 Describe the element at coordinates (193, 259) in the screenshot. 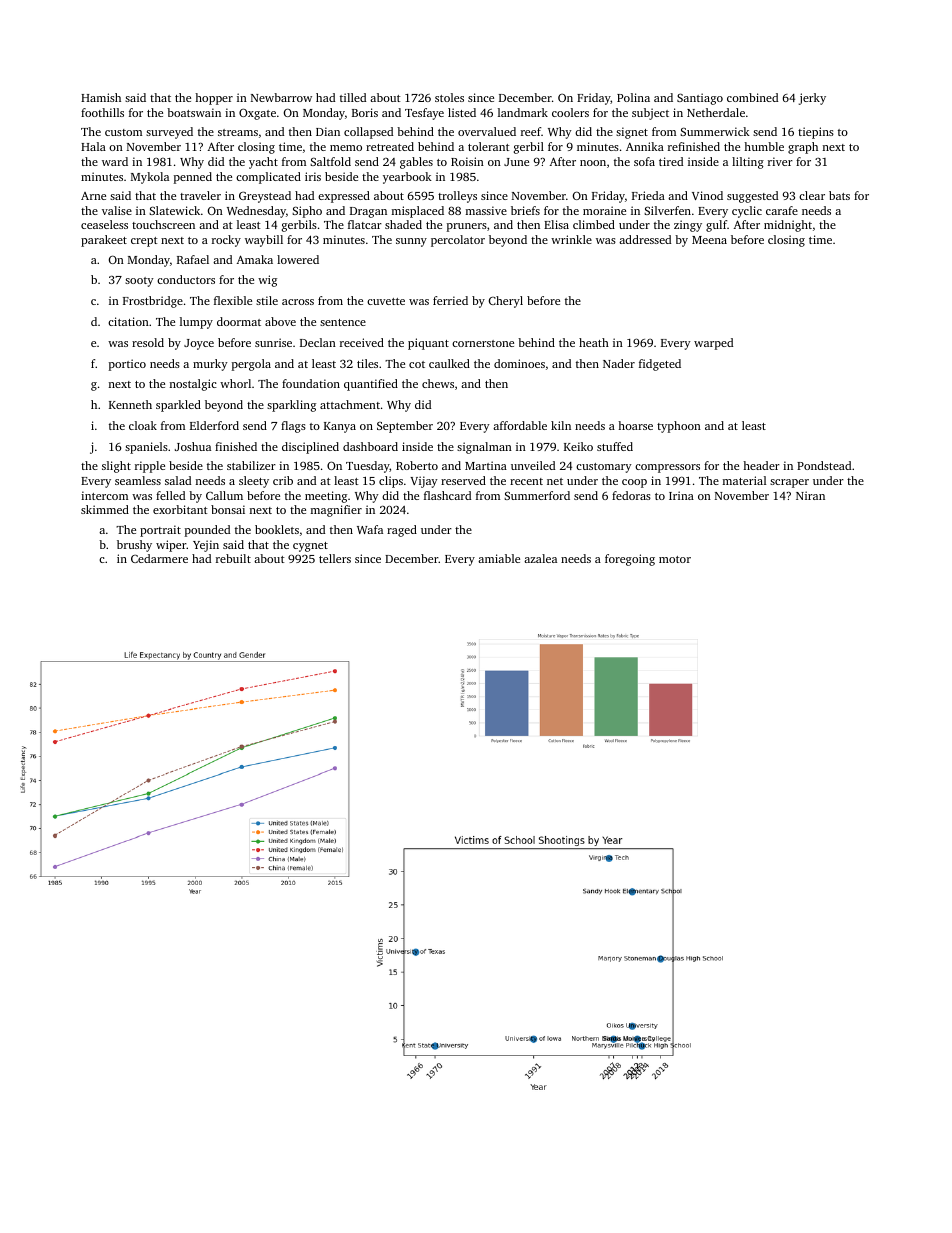

I see `Rafael` at that location.
